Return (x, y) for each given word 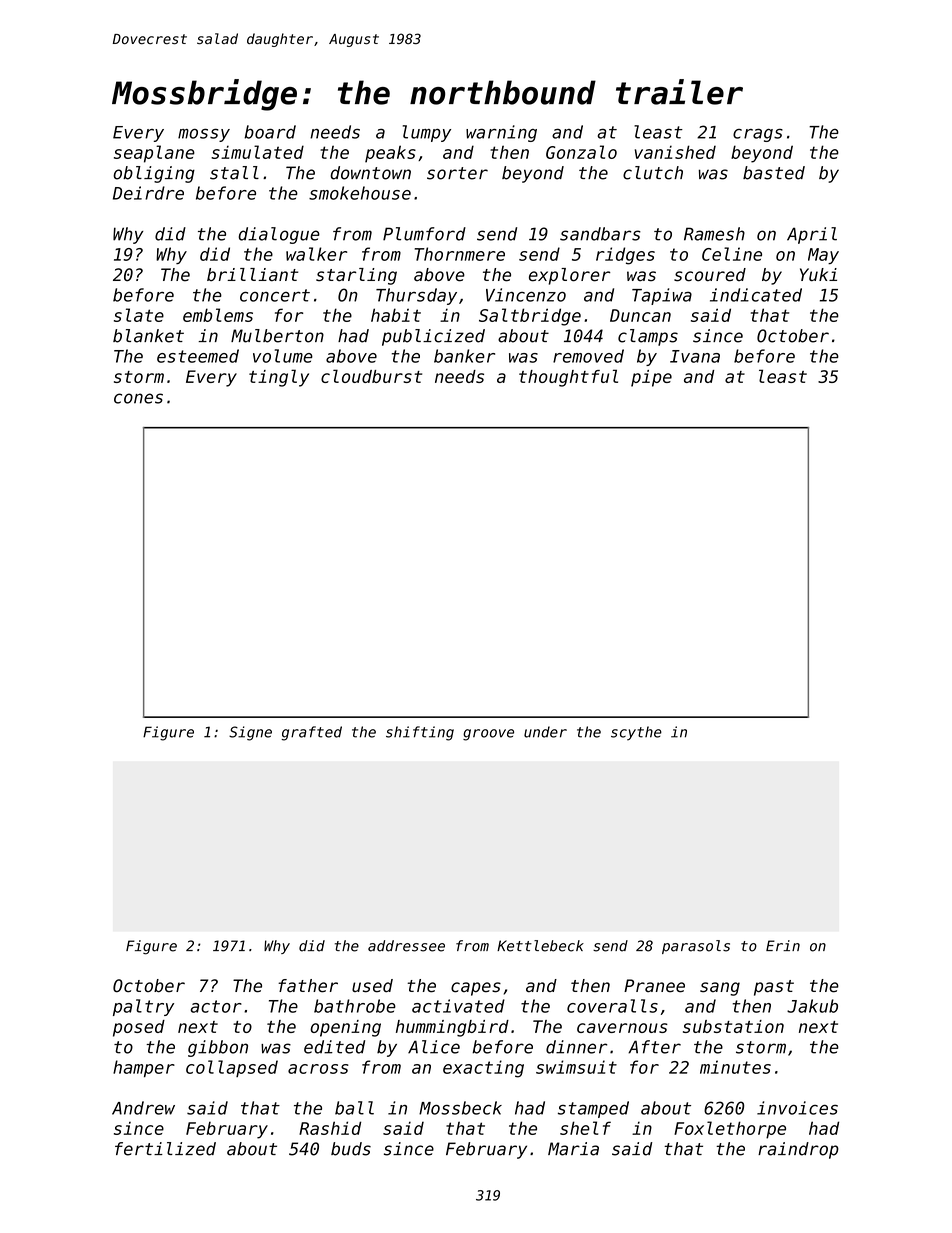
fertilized (165, 1149)
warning (501, 133)
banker (464, 356)
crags (758, 135)
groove (488, 735)
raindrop (798, 1150)
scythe (636, 733)
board (270, 132)
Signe (250, 733)
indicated (756, 295)
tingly (279, 378)
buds (351, 1149)
